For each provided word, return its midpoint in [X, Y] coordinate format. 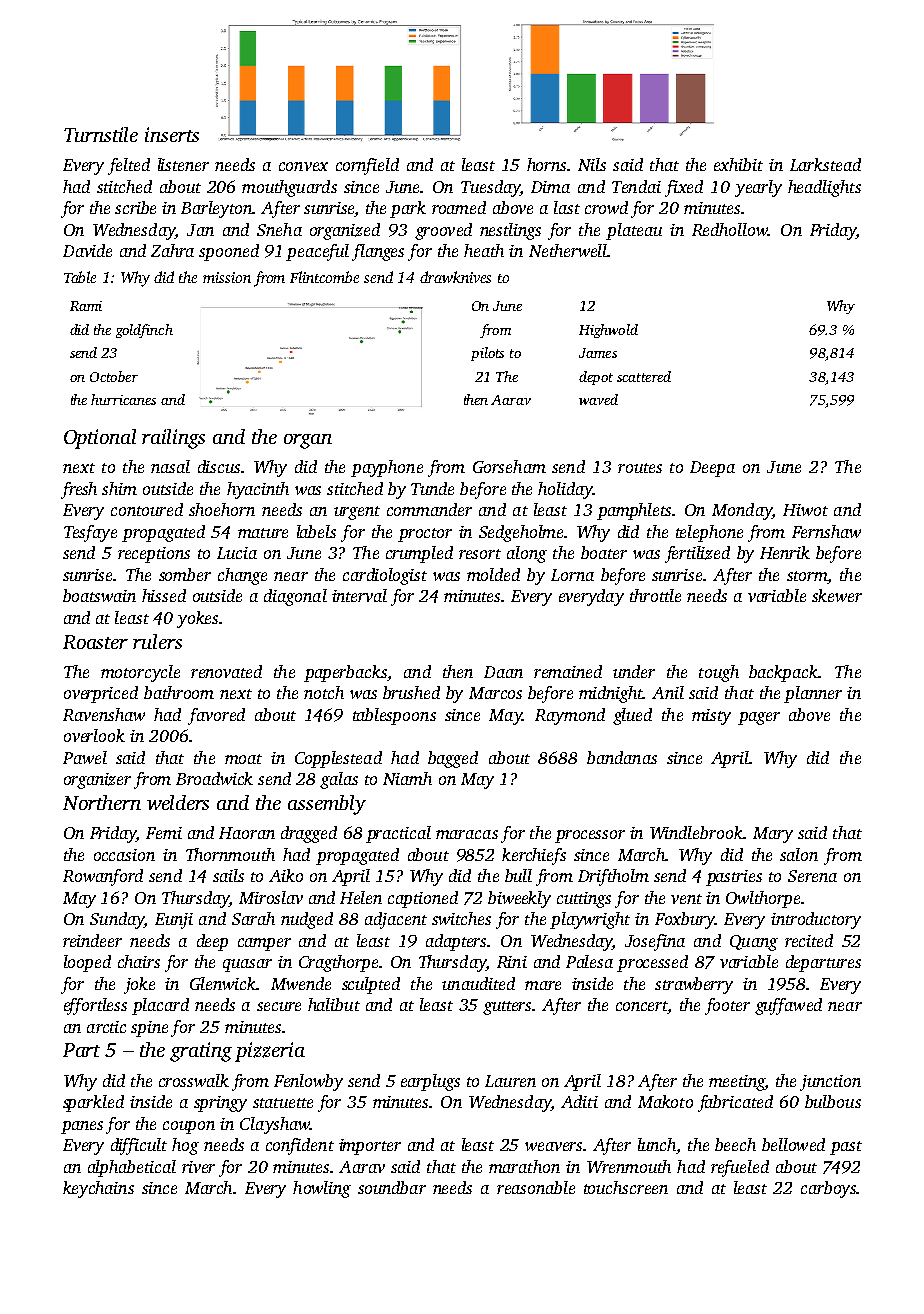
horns [546, 164]
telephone [709, 533]
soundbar [392, 1187]
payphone [387, 468]
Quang [754, 943]
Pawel [85, 757]
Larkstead [825, 164]
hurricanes [123, 399]
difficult [139, 1146]
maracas [467, 834]
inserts [172, 134]
